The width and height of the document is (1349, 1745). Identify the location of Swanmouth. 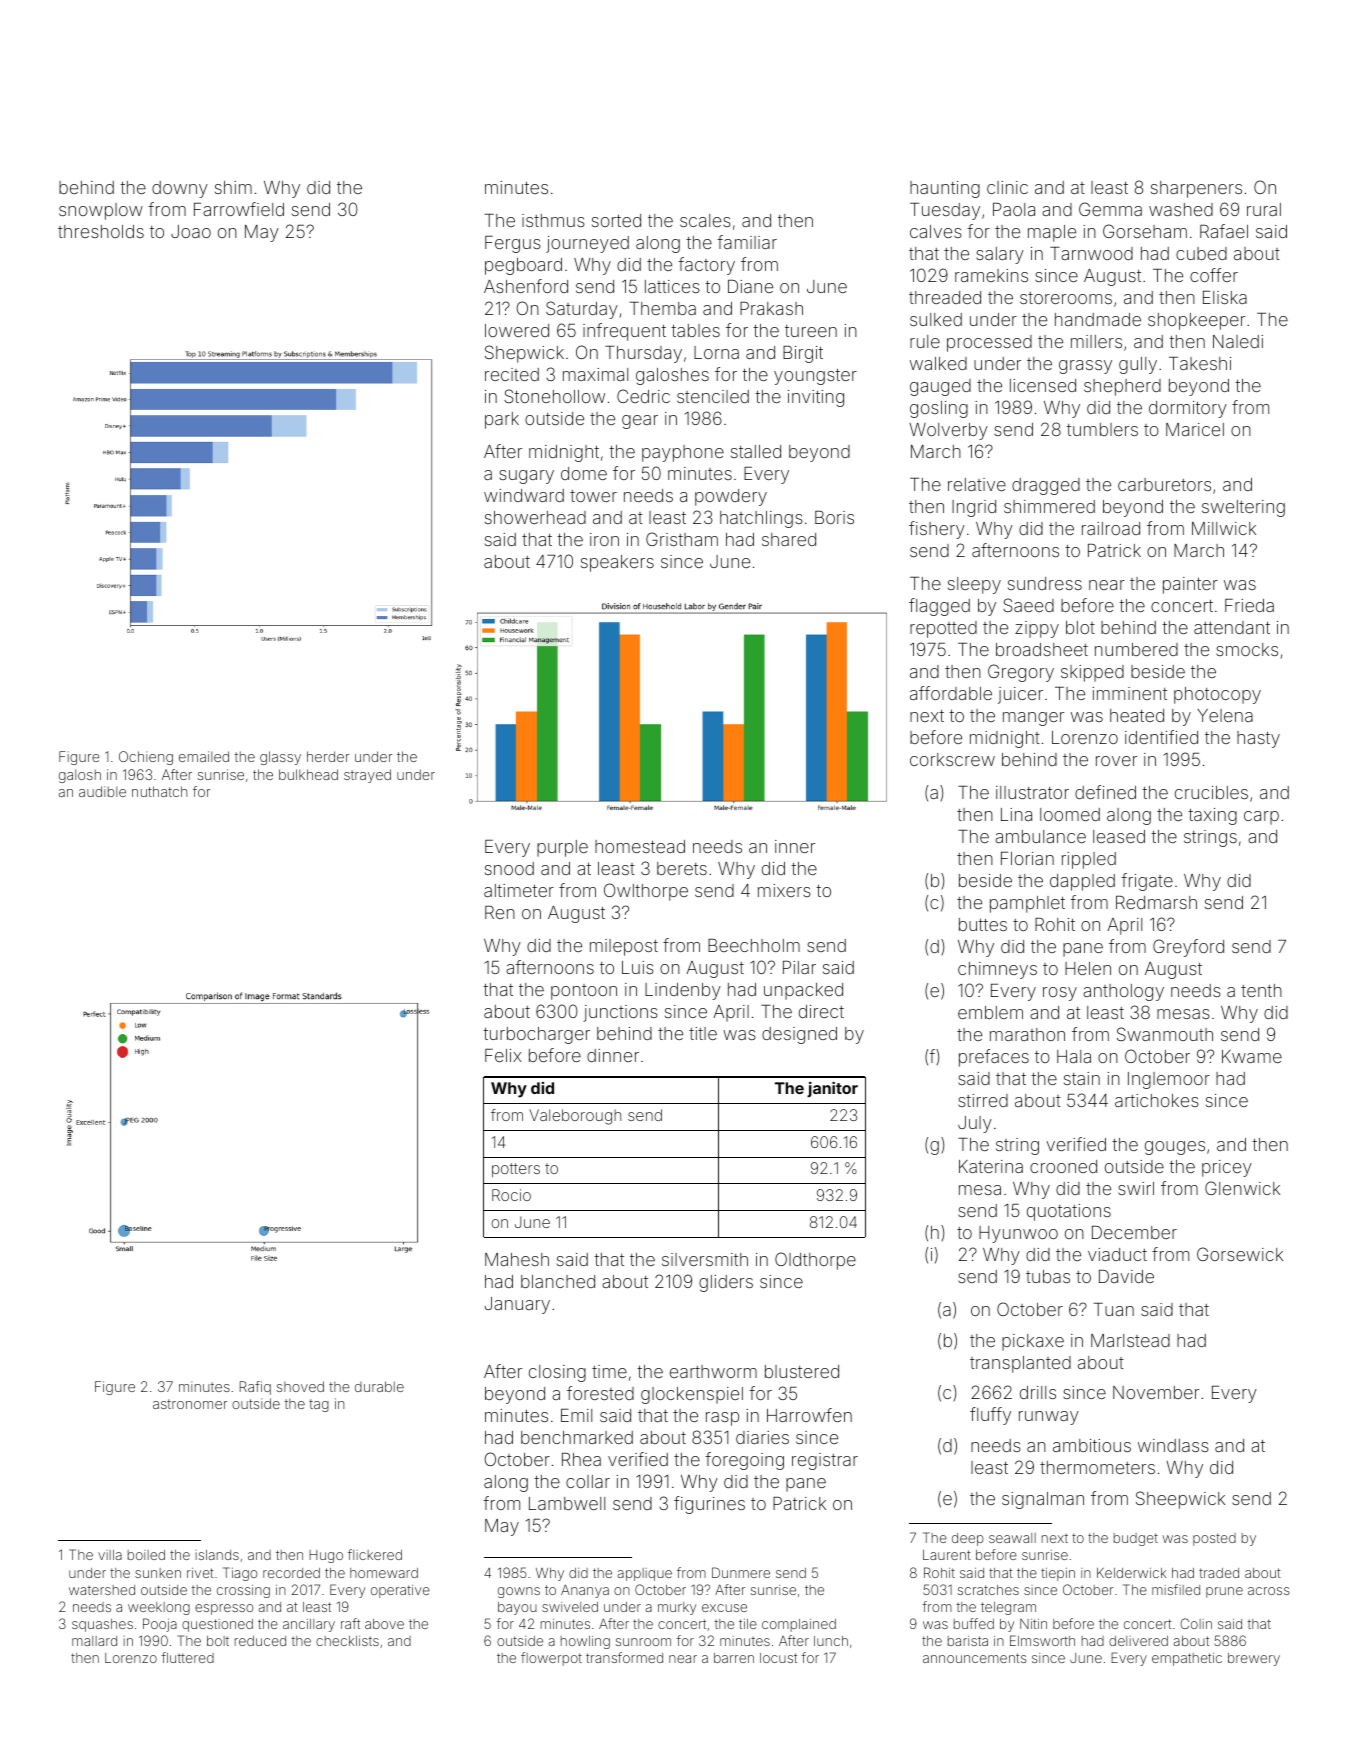
(1165, 1034).
